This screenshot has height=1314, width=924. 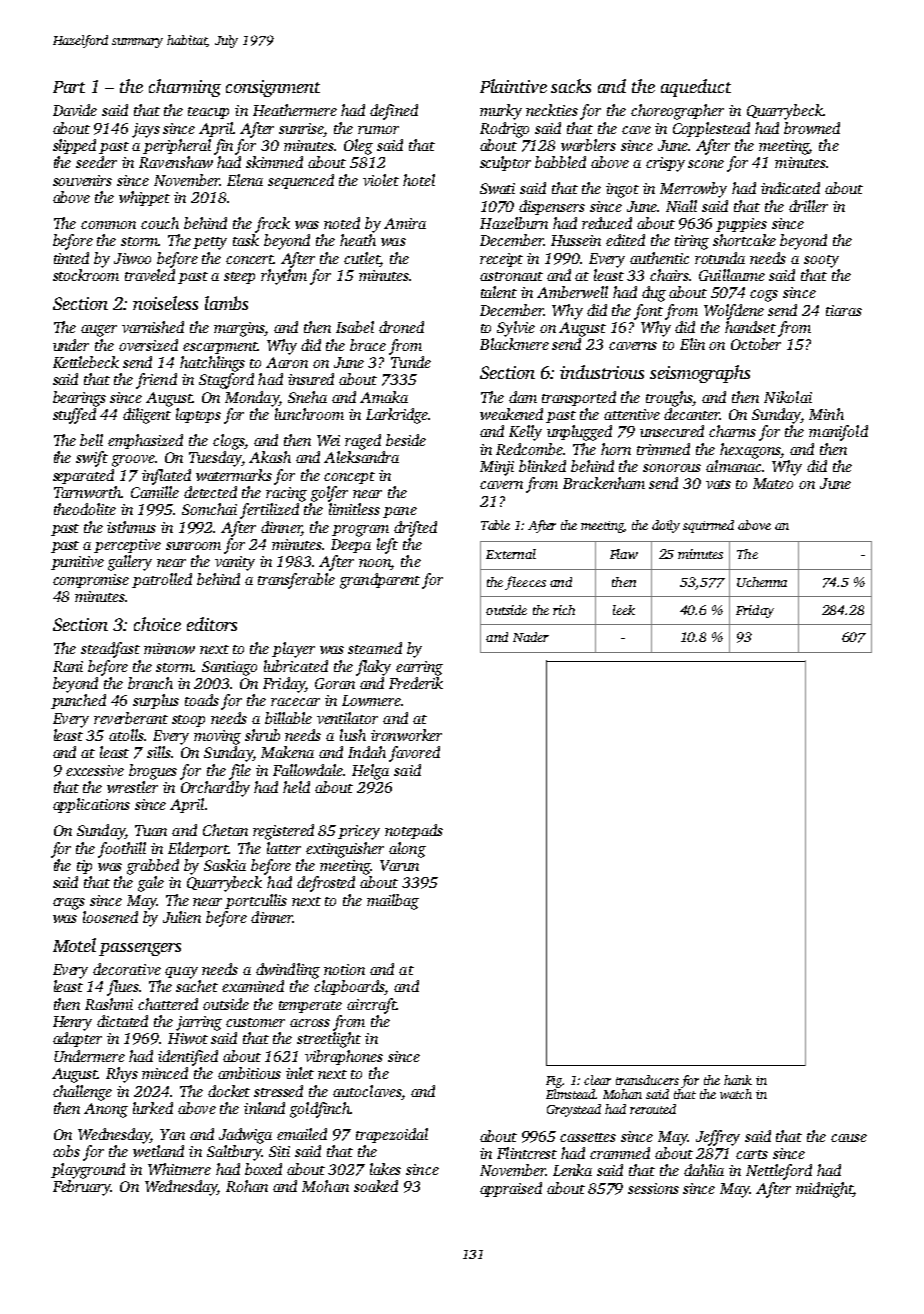 I want to click on hank, so click(x=738, y=1080).
